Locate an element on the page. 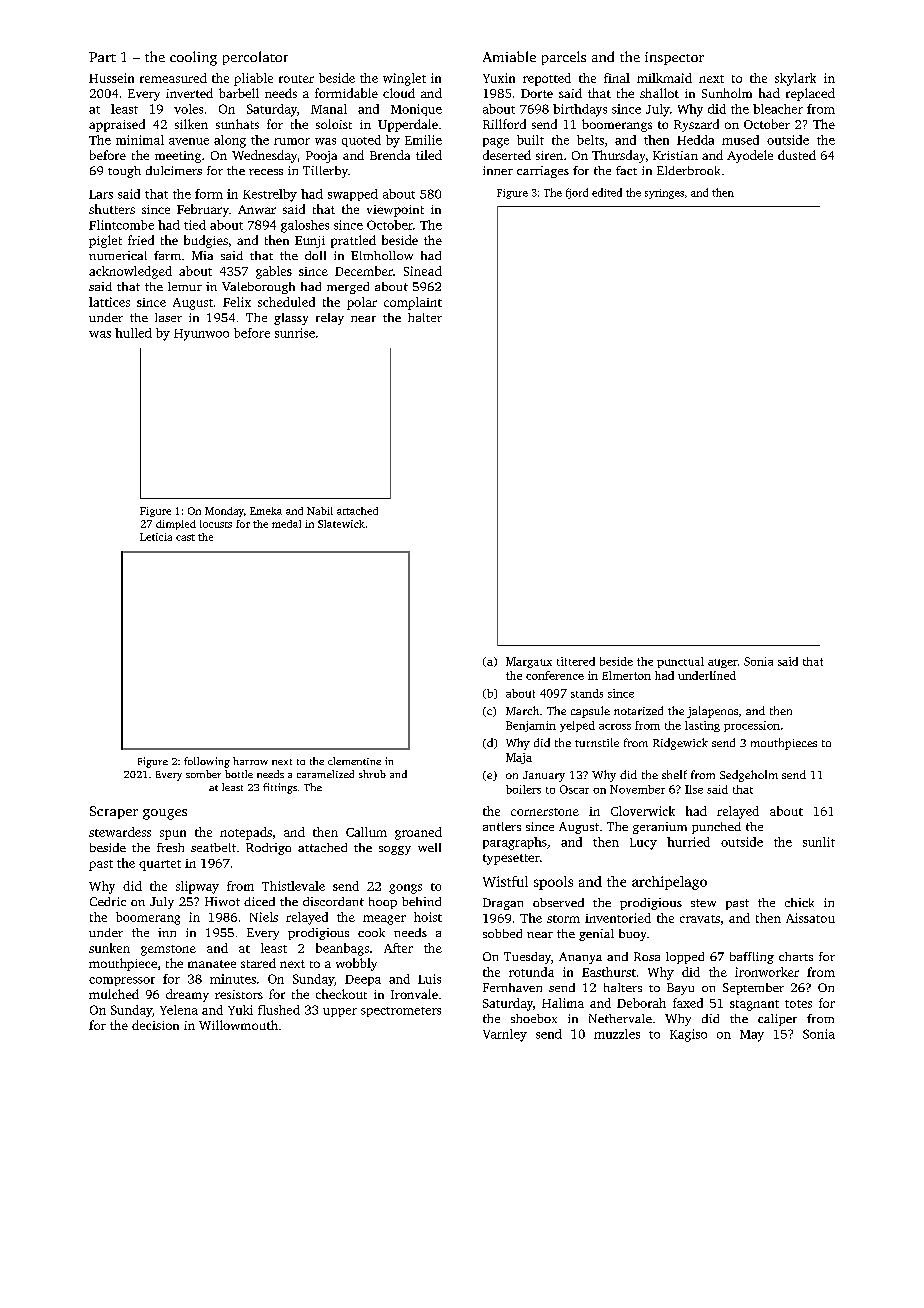 The image size is (924, 1308). tiled is located at coordinates (429, 155).
